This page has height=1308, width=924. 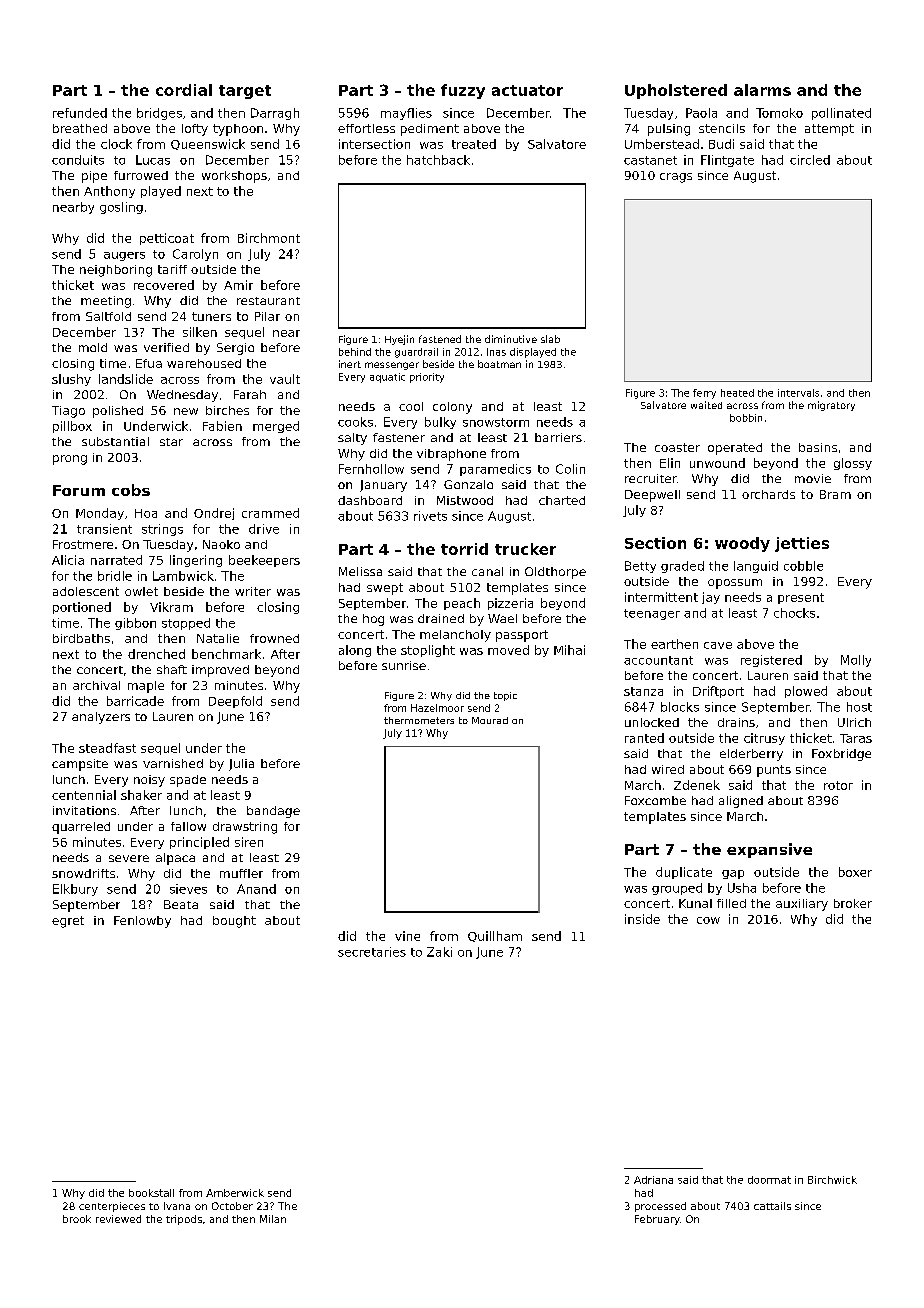 What do you see at coordinates (772, 1206) in the page?
I see `cattails` at bounding box center [772, 1206].
